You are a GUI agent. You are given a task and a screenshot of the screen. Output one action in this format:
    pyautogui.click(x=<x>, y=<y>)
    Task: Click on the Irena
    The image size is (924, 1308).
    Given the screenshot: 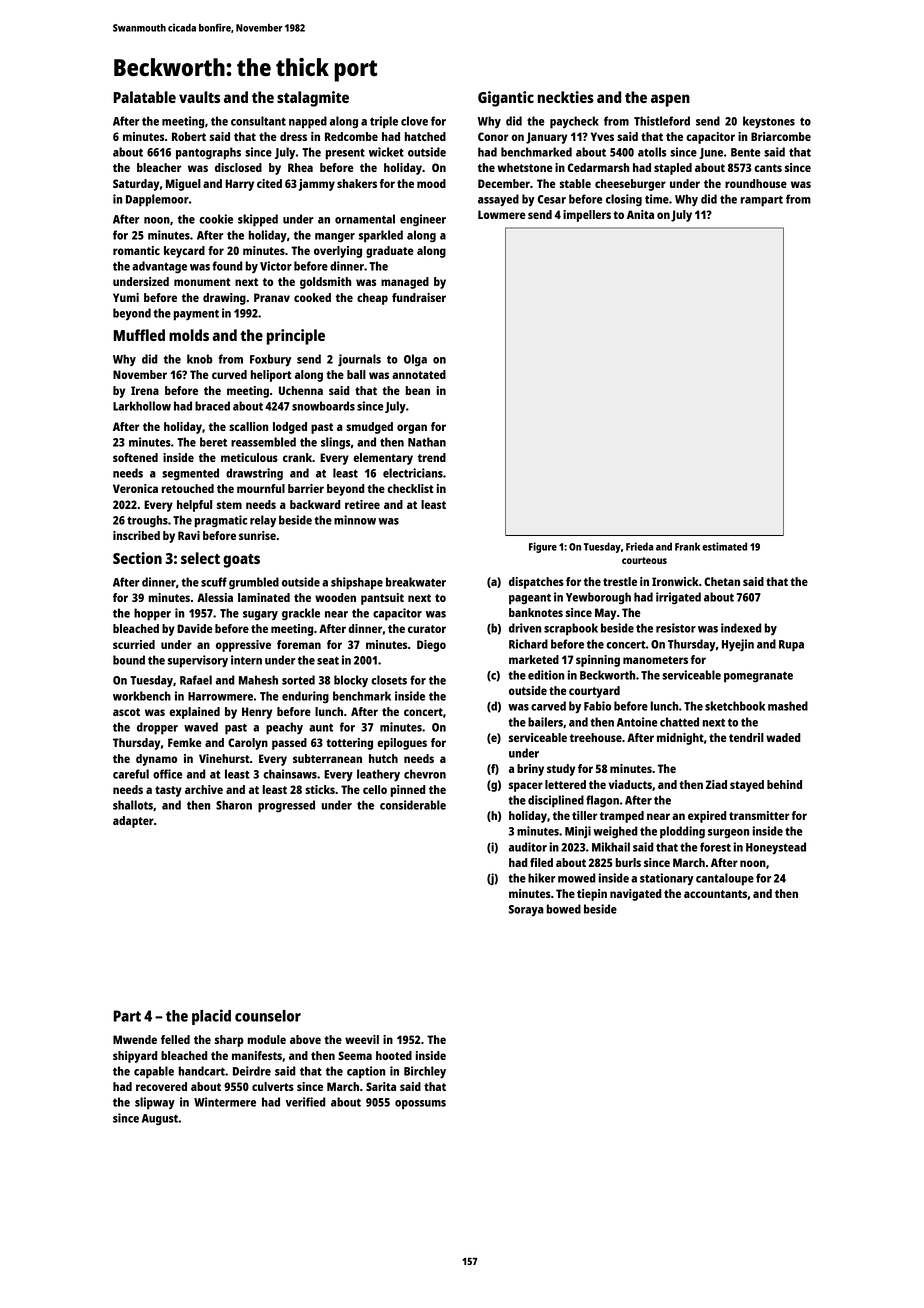 What is the action you would take?
    pyautogui.click(x=145, y=390)
